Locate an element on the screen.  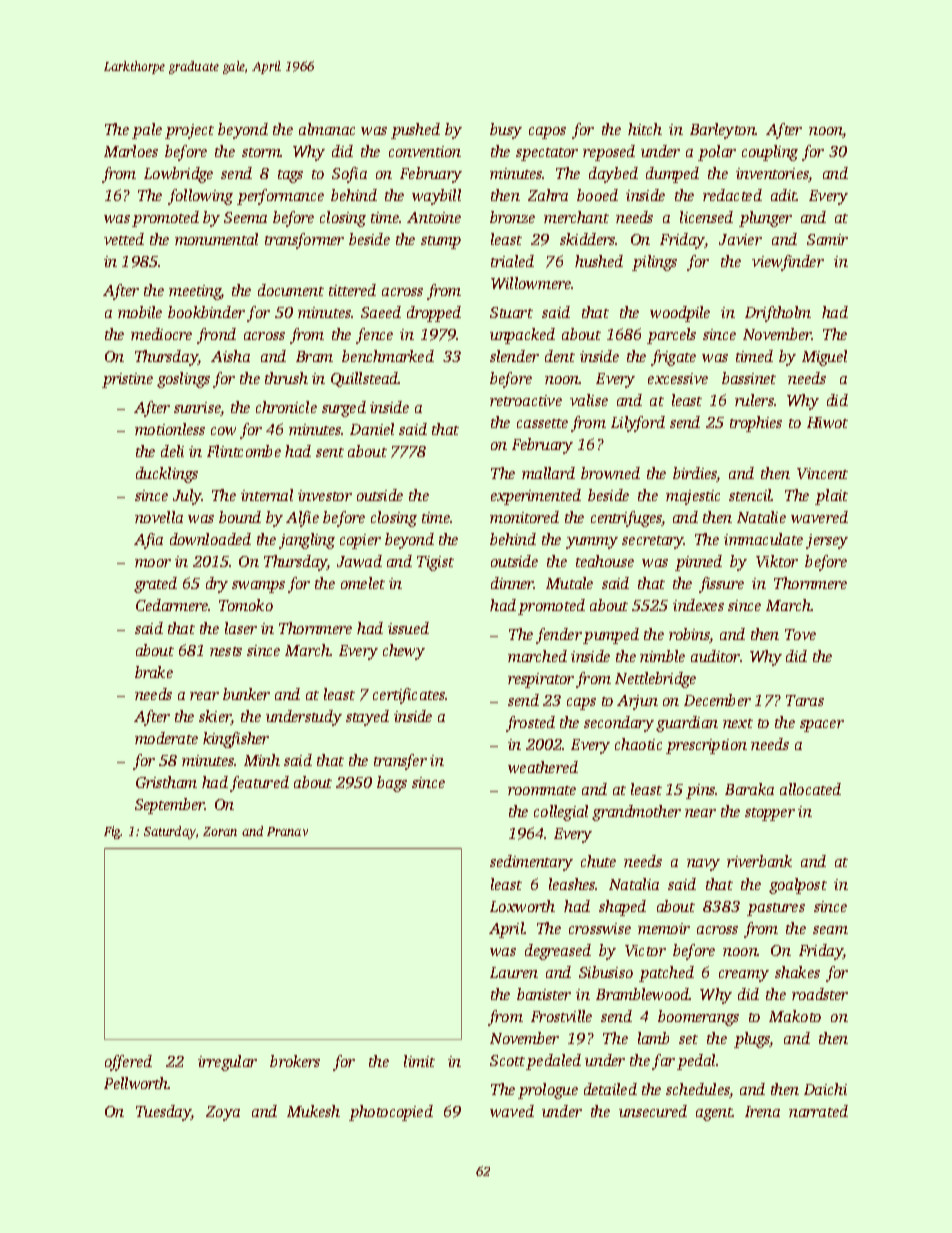
dent is located at coordinates (560, 356).
